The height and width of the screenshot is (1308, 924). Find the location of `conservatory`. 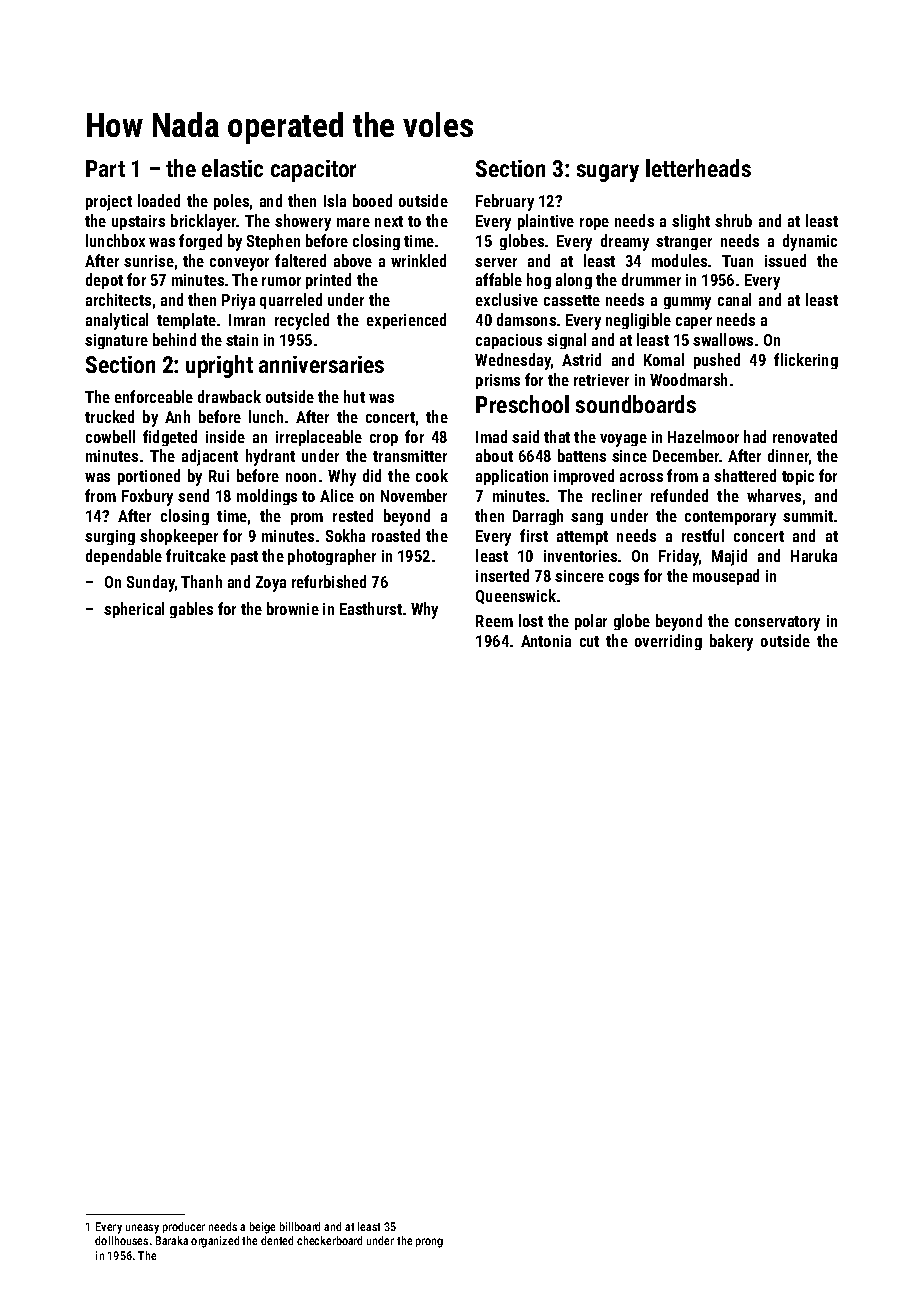

conservatory is located at coordinates (777, 623).
